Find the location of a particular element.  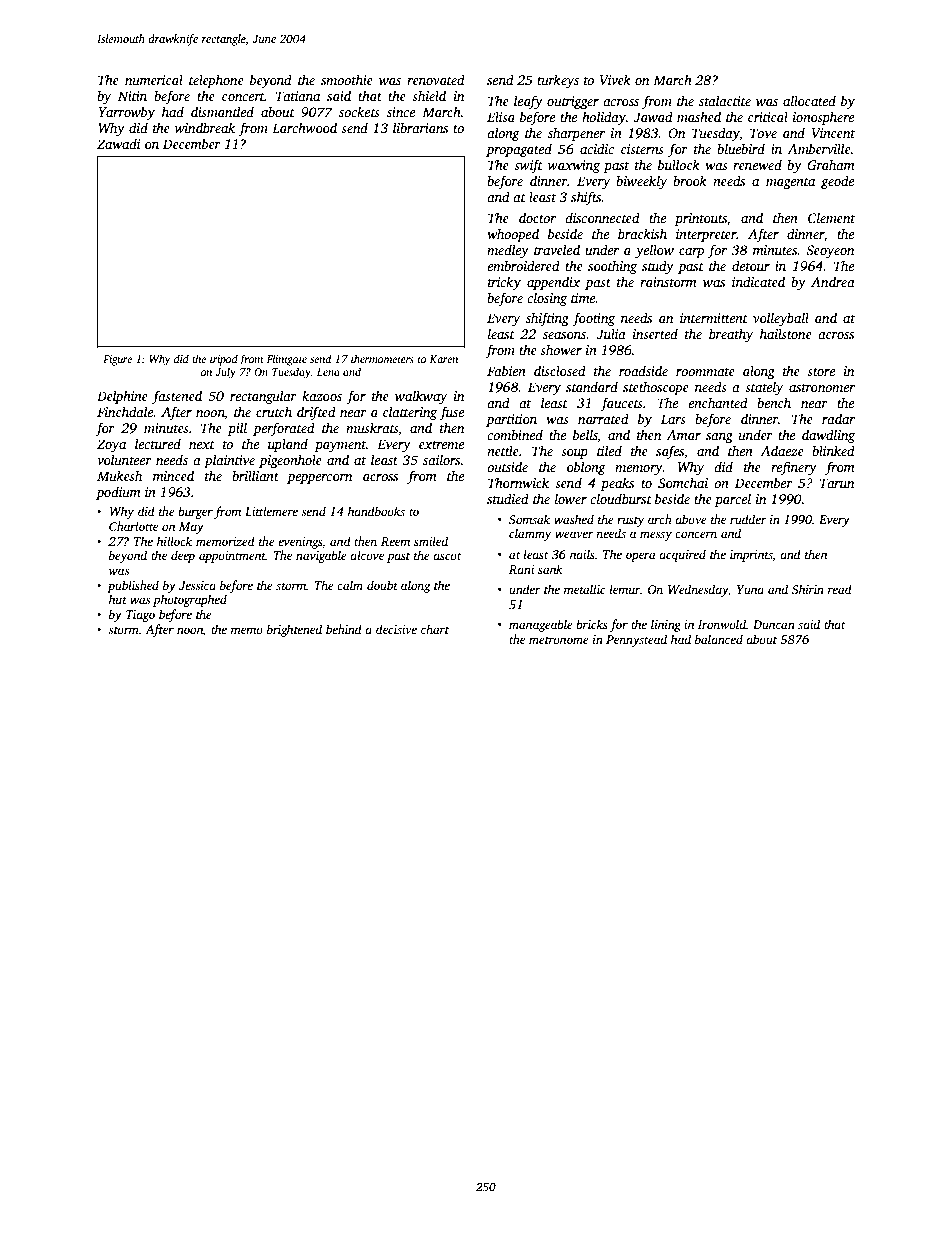

whooped is located at coordinates (513, 235).
